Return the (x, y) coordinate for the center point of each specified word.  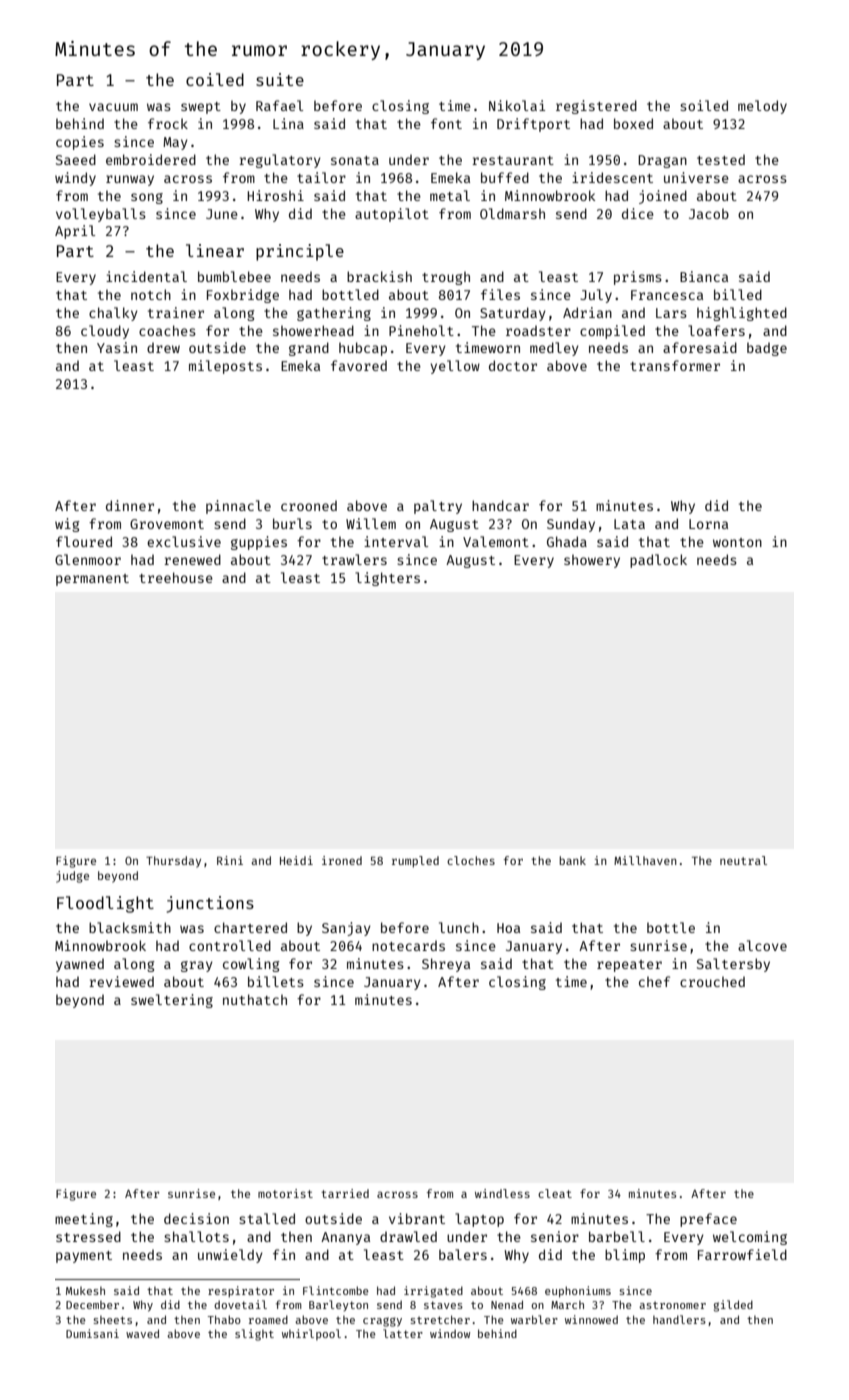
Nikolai (517, 105)
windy (75, 179)
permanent (92, 580)
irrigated (433, 1292)
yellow (455, 367)
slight (254, 1335)
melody (762, 107)
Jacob (709, 213)
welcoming (750, 1238)
